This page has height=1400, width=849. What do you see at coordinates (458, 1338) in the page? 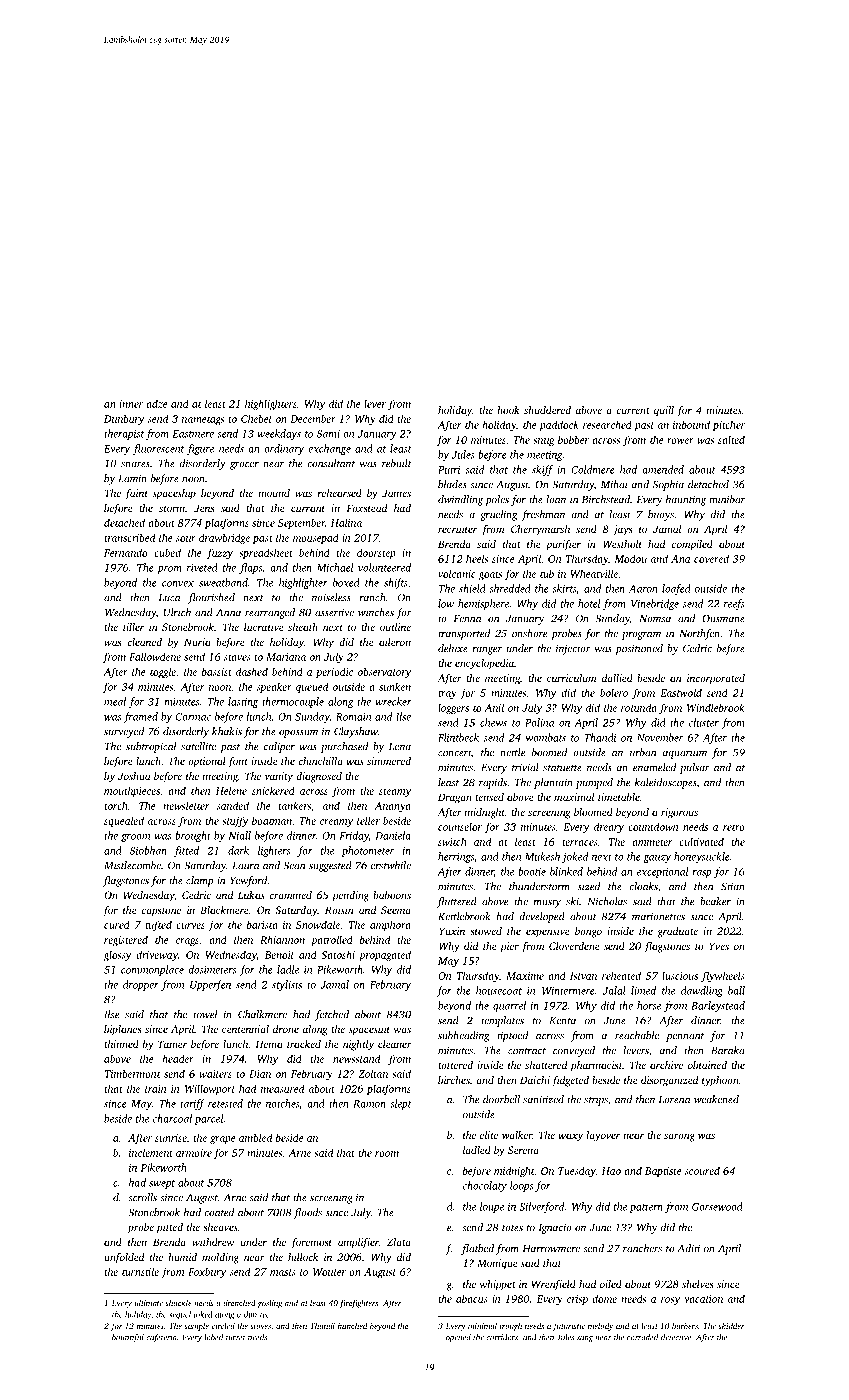
I see `opened` at bounding box center [458, 1338].
